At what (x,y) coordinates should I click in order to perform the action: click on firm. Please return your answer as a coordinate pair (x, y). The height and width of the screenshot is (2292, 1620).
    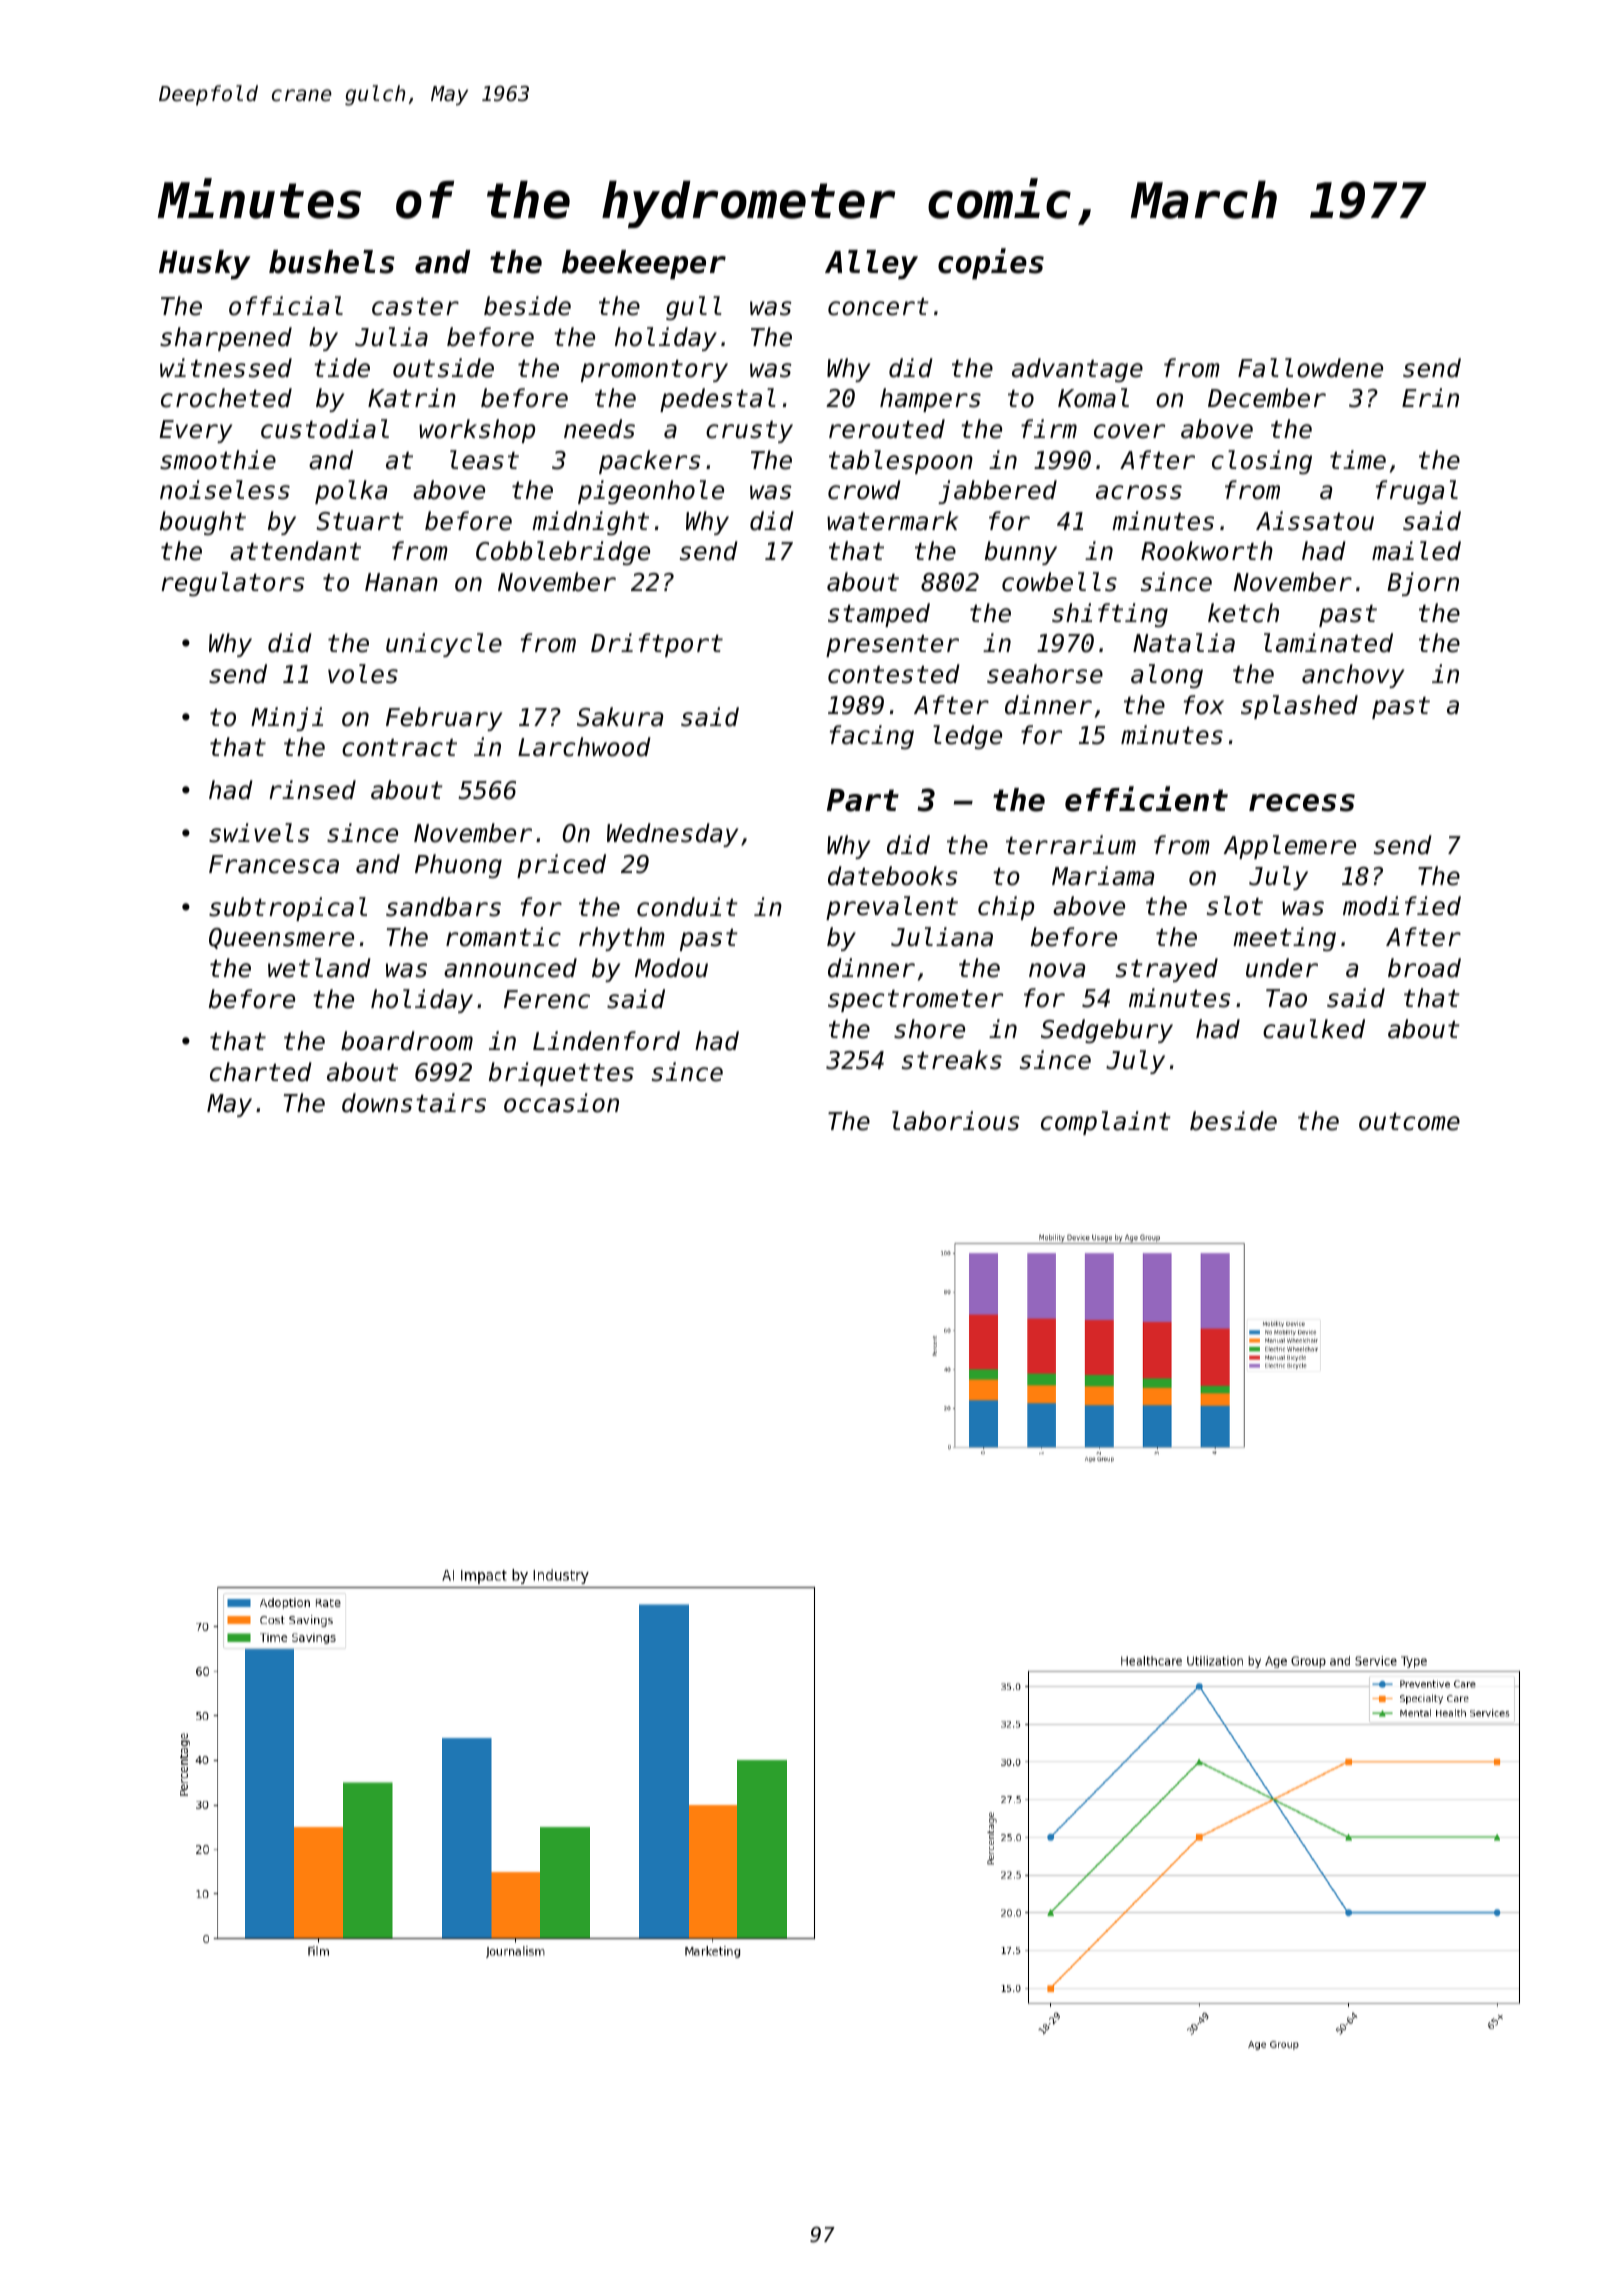
    Looking at the image, I should click on (1049, 428).
